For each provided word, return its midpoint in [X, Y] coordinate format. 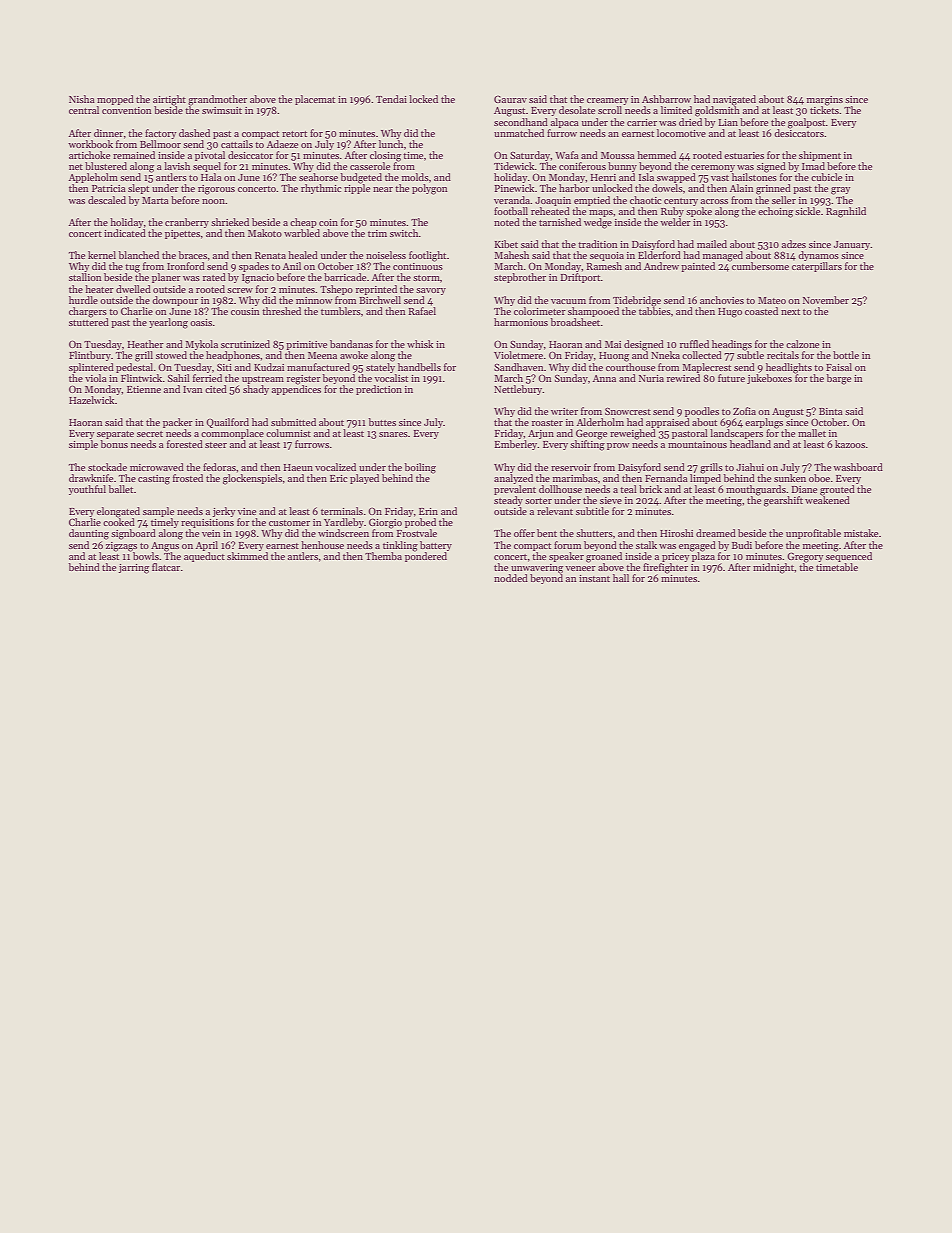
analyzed [513, 479]
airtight [169, 100]
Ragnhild [846, 212]
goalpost [807, 123]
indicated [125, 233]
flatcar [166, 567]
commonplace [232, 434]
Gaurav [510, 99]
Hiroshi [676, 533]
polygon [430, 189]
